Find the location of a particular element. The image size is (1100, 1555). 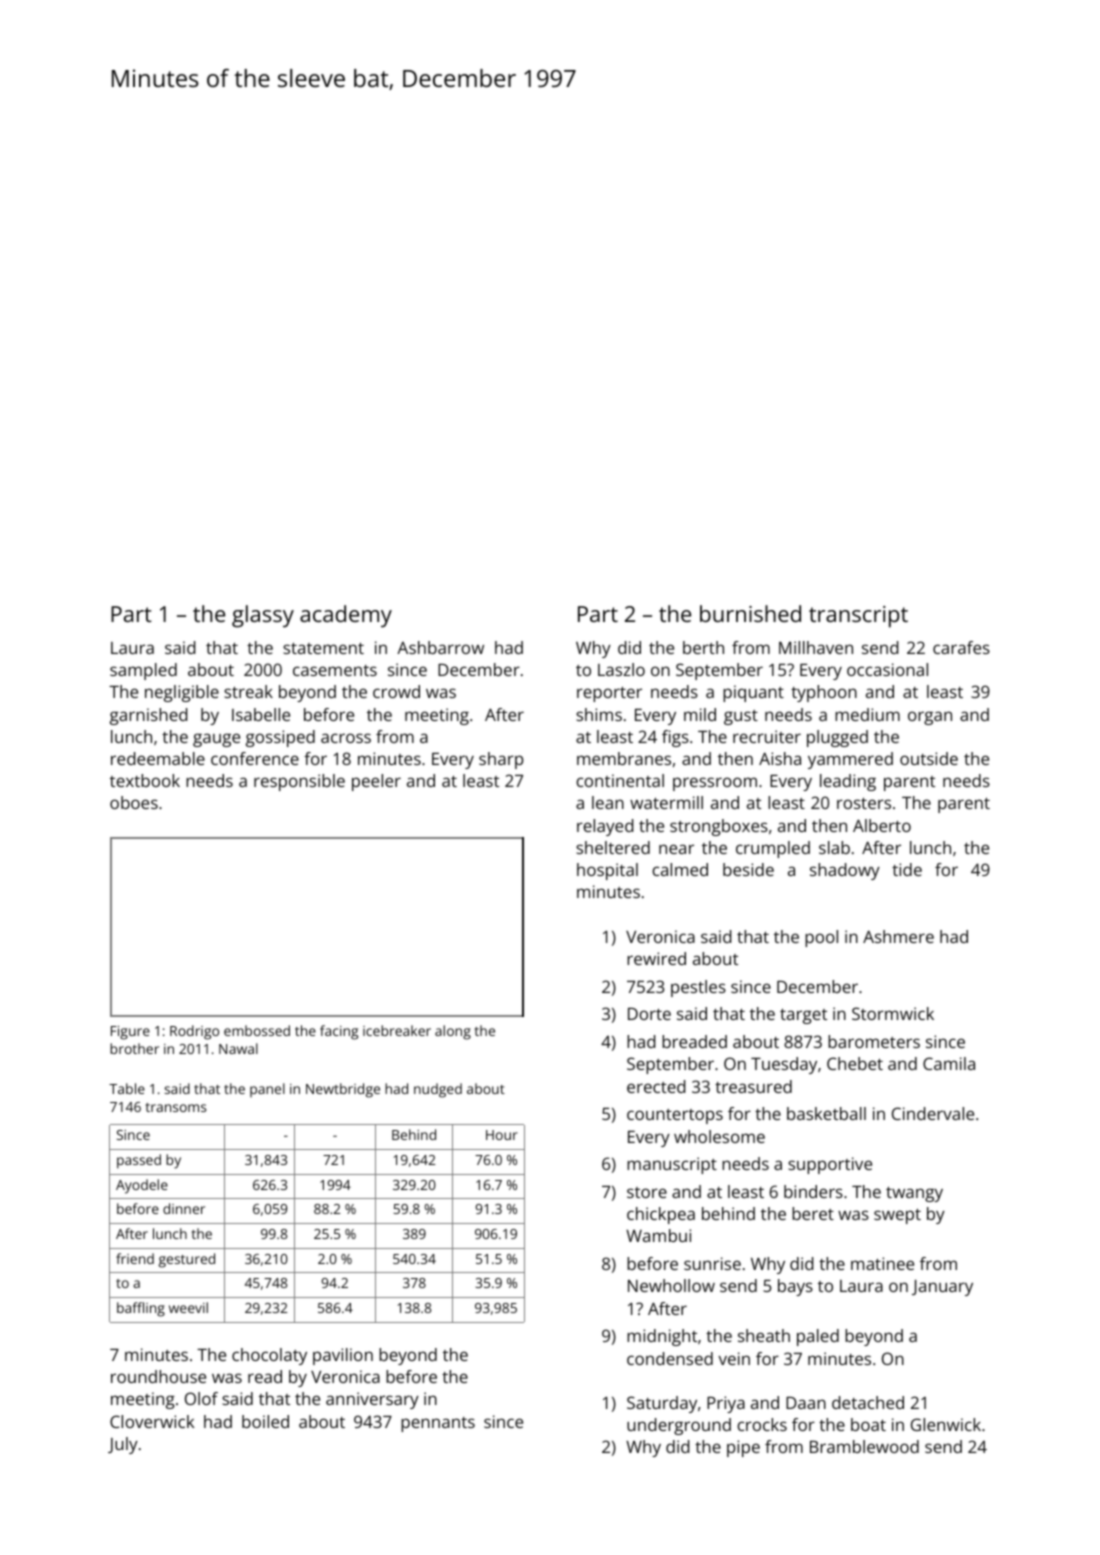

burnished is located at coordinates (750, 613).
